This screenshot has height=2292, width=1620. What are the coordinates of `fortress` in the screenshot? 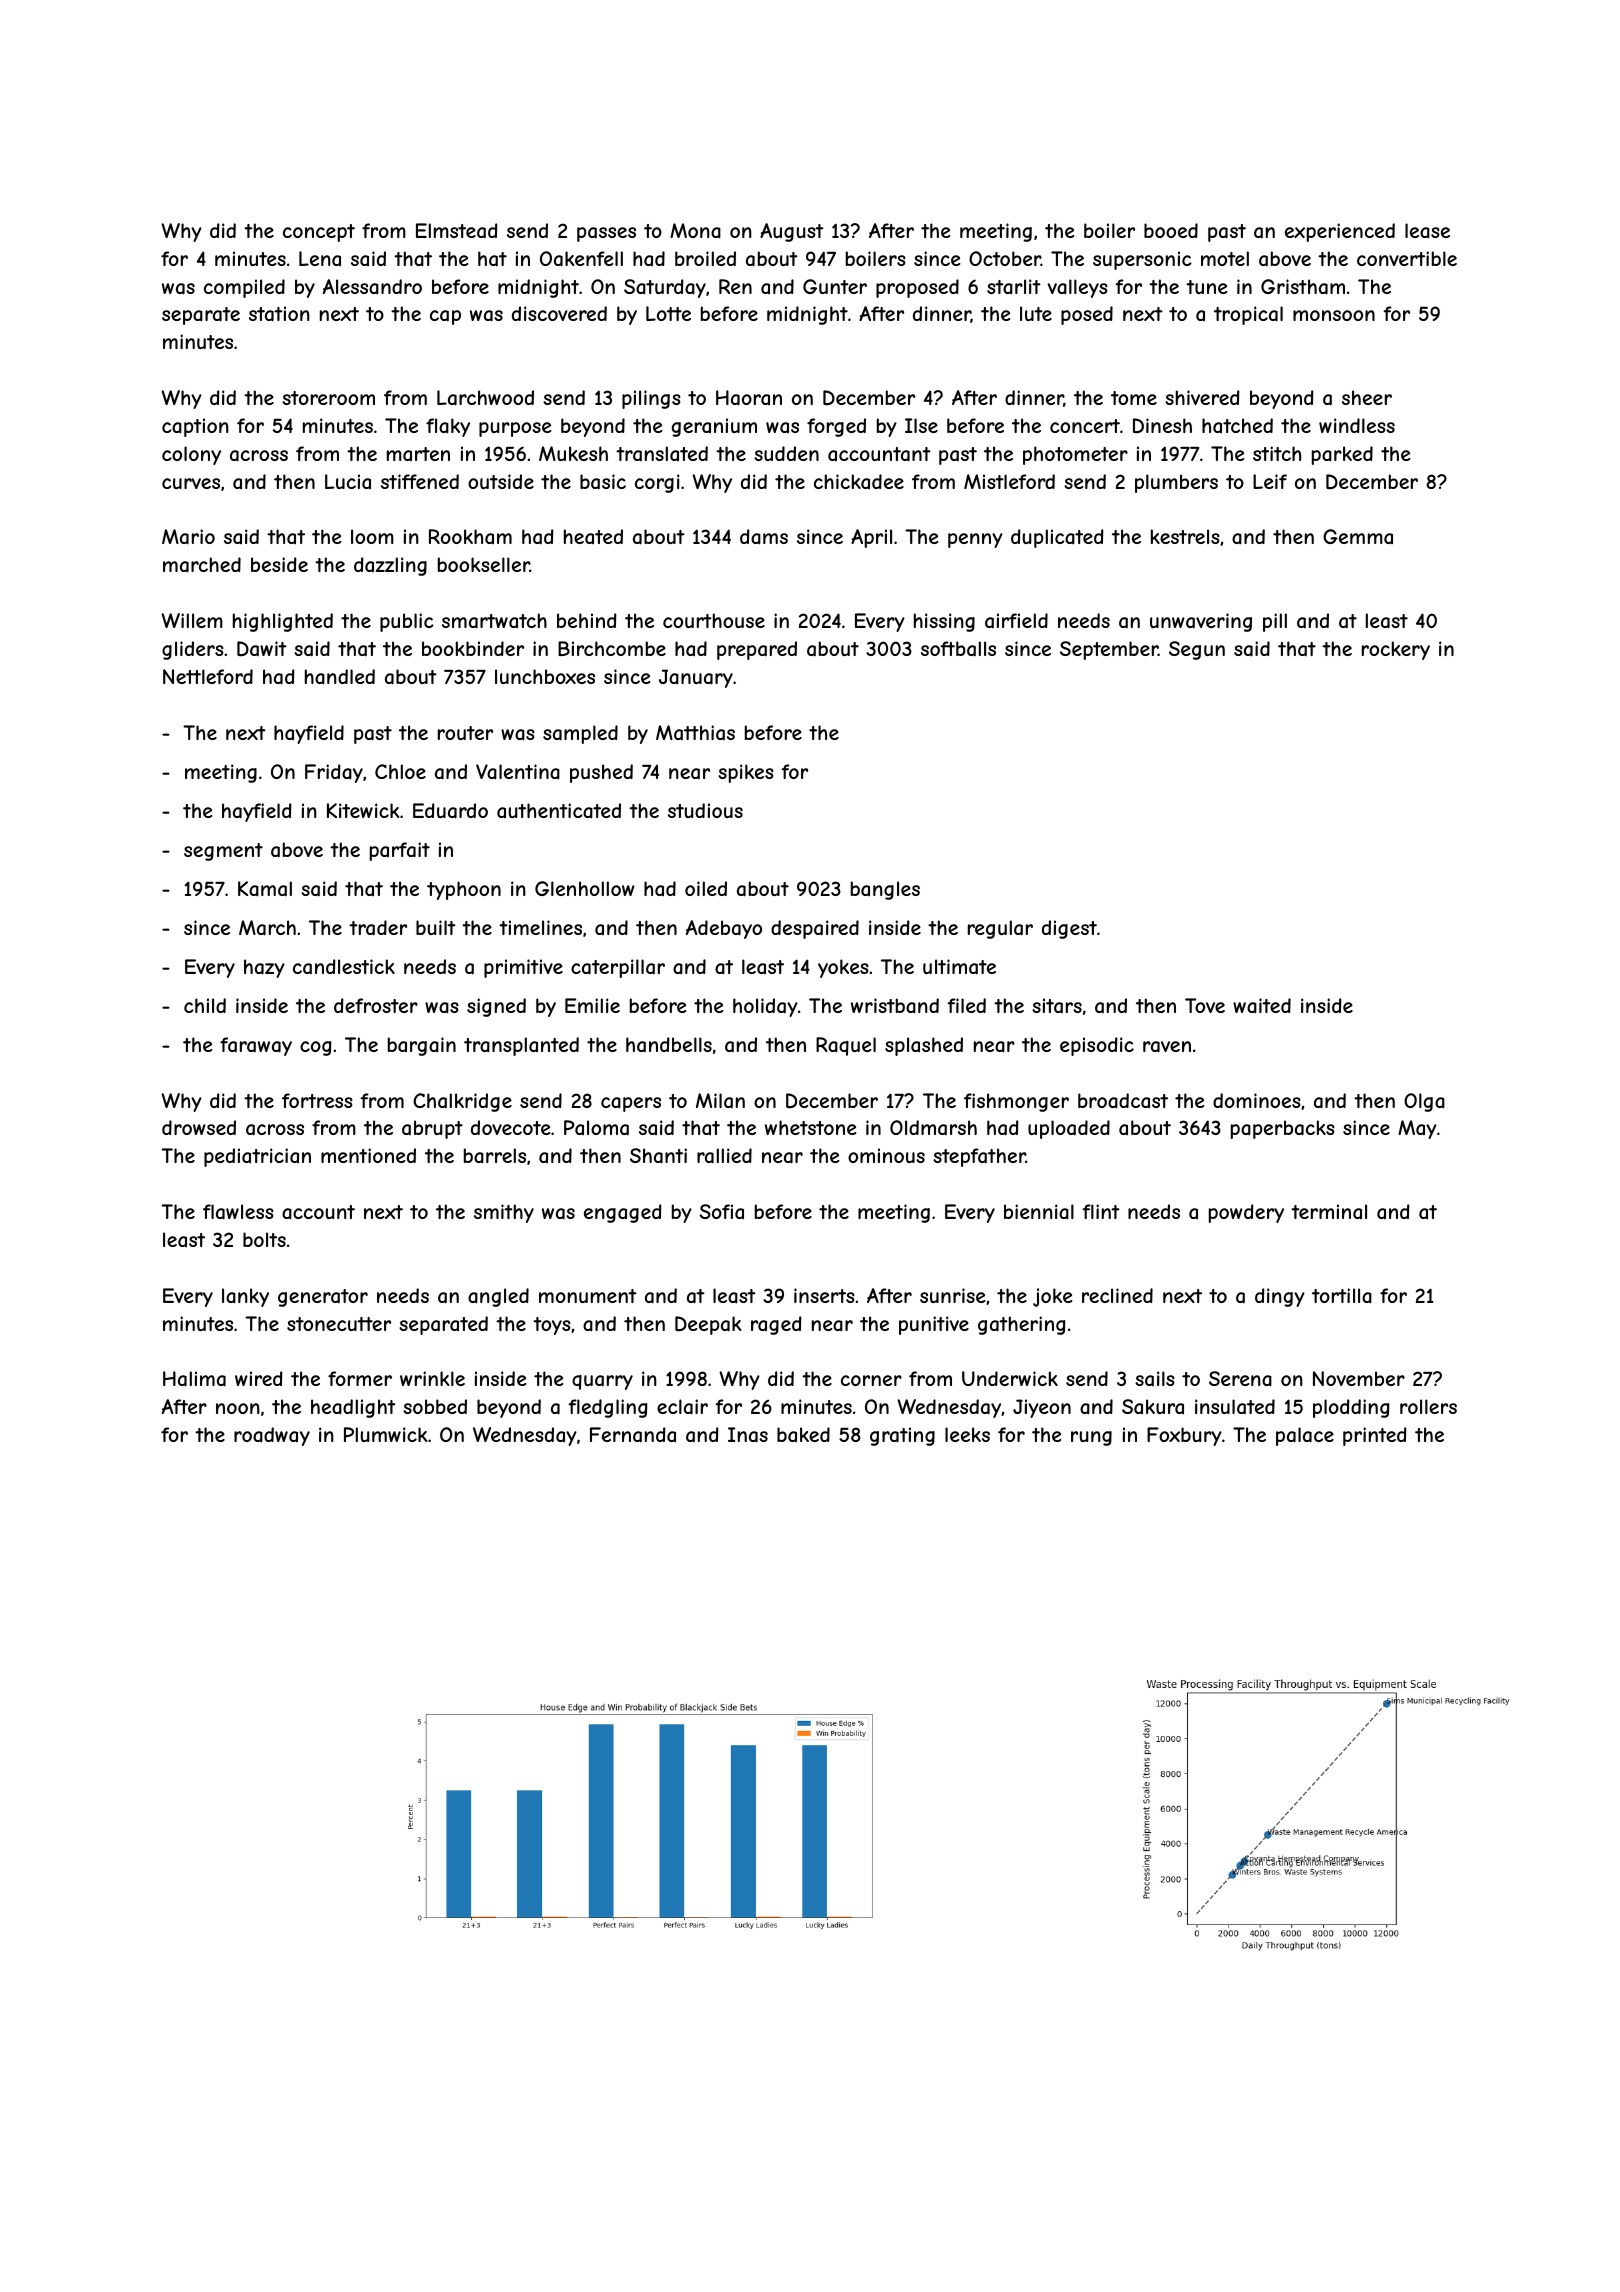 It's located at (317, 1100).
